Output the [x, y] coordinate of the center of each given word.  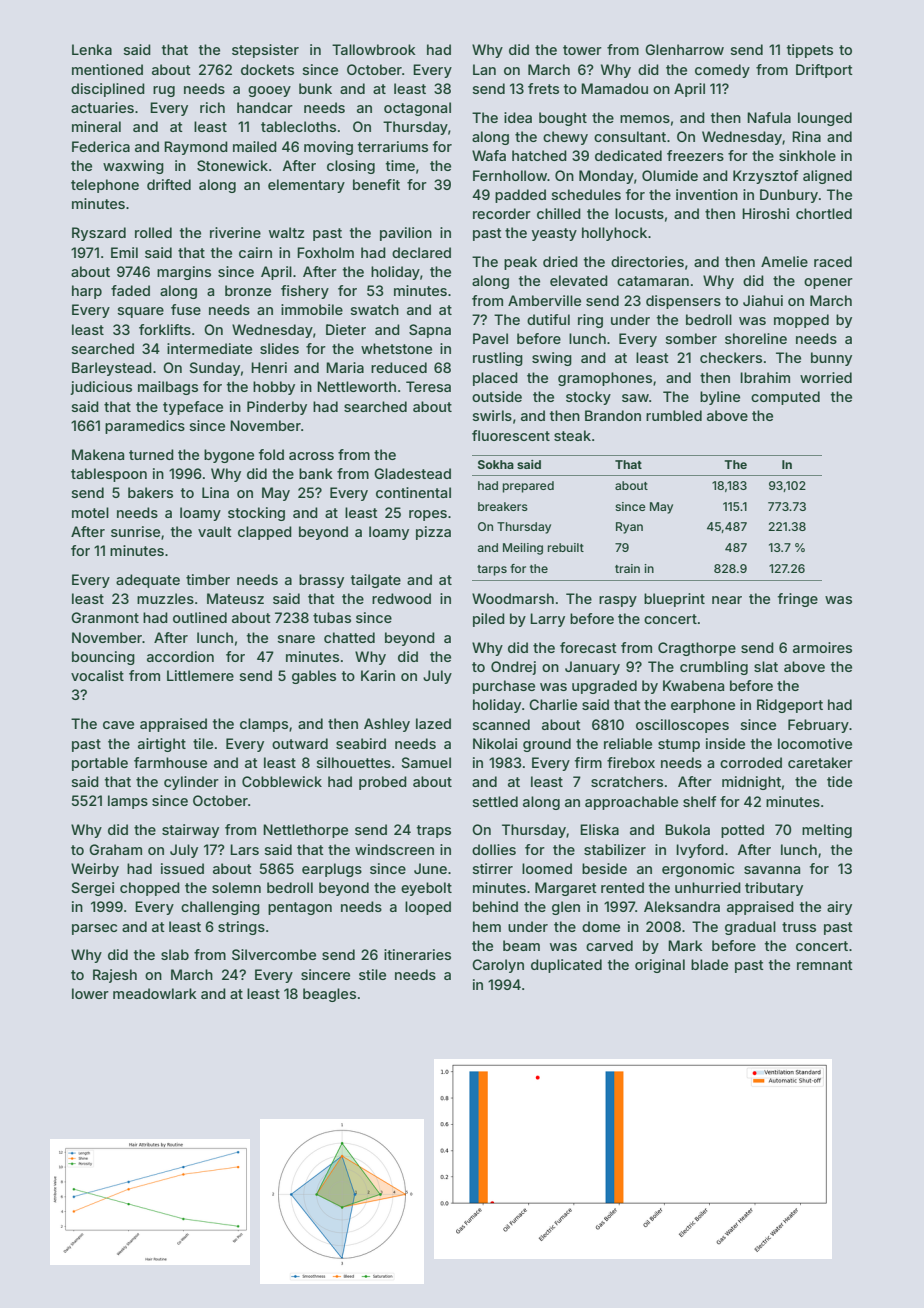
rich [212, 107]
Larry [547, 620]
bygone [229, 456]
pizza [433, 533]
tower [582, 50]
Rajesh [115, 976]
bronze [248, 290]
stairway [190, 831]
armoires [822, 647]
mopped [801, 321]
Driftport [824, 71]
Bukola [687, 829]
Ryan [629, 528]
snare [296, 639]
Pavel [490, 338]
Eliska [599, 829]
